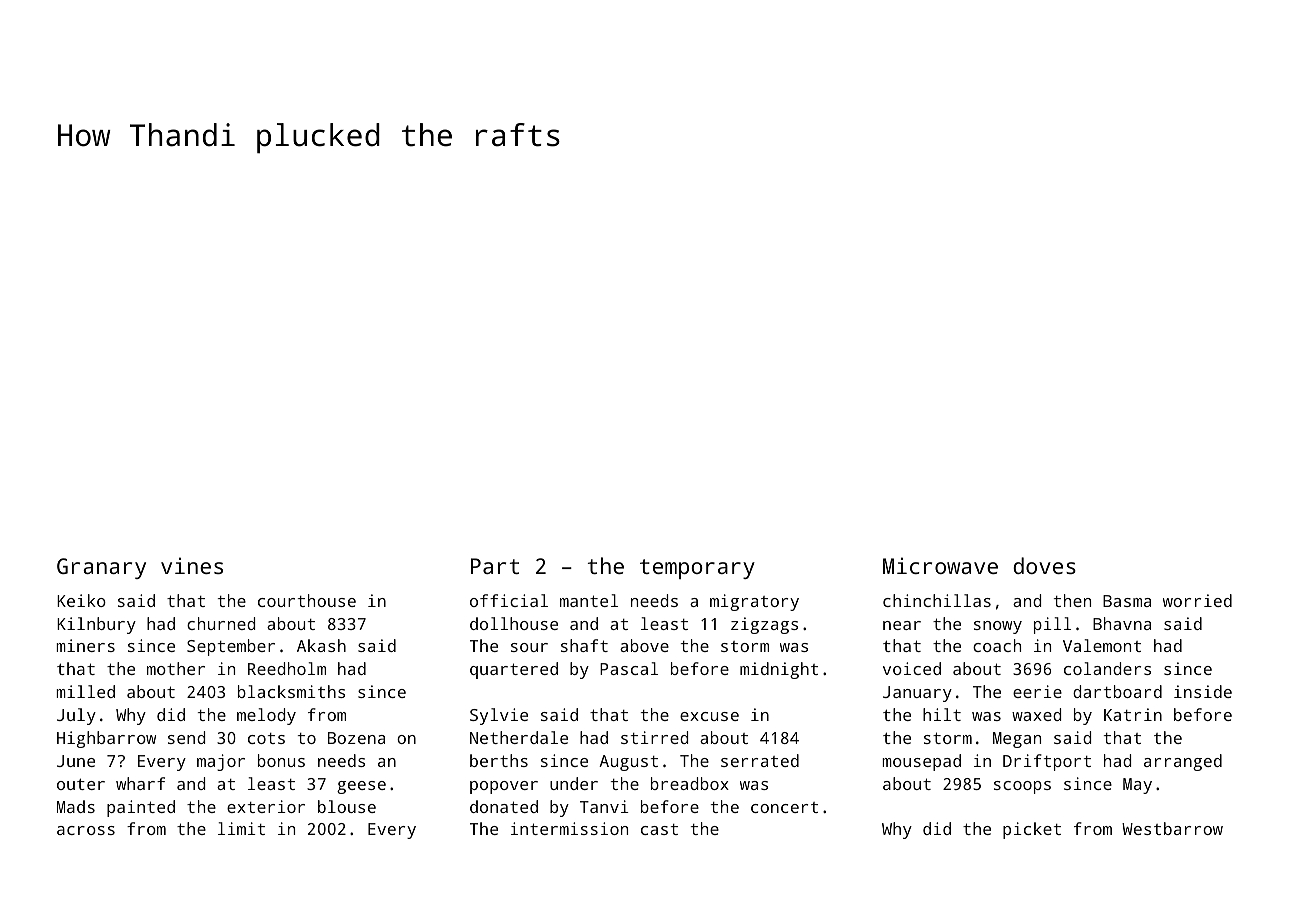 The image size is (1308, 924). What do you see at coordinates (76, 716) in the screenshot?
I see `July` at bounding box center [76, 716].
